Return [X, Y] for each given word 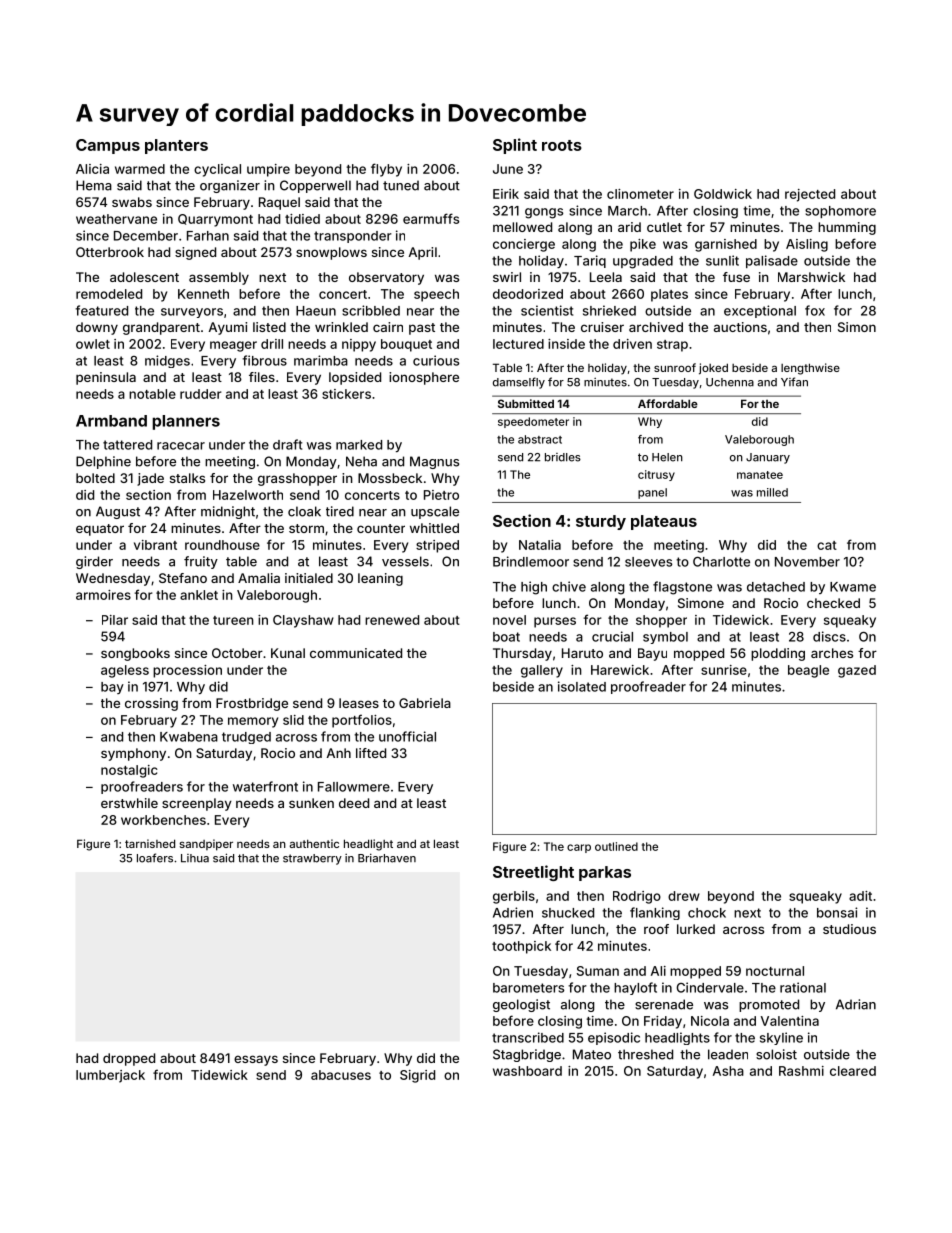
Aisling [807, 245]
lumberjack [110, 1076]
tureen [233, 620]
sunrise [724, 670]
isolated [582, 686]
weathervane [116, 219]
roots [562, 145]
